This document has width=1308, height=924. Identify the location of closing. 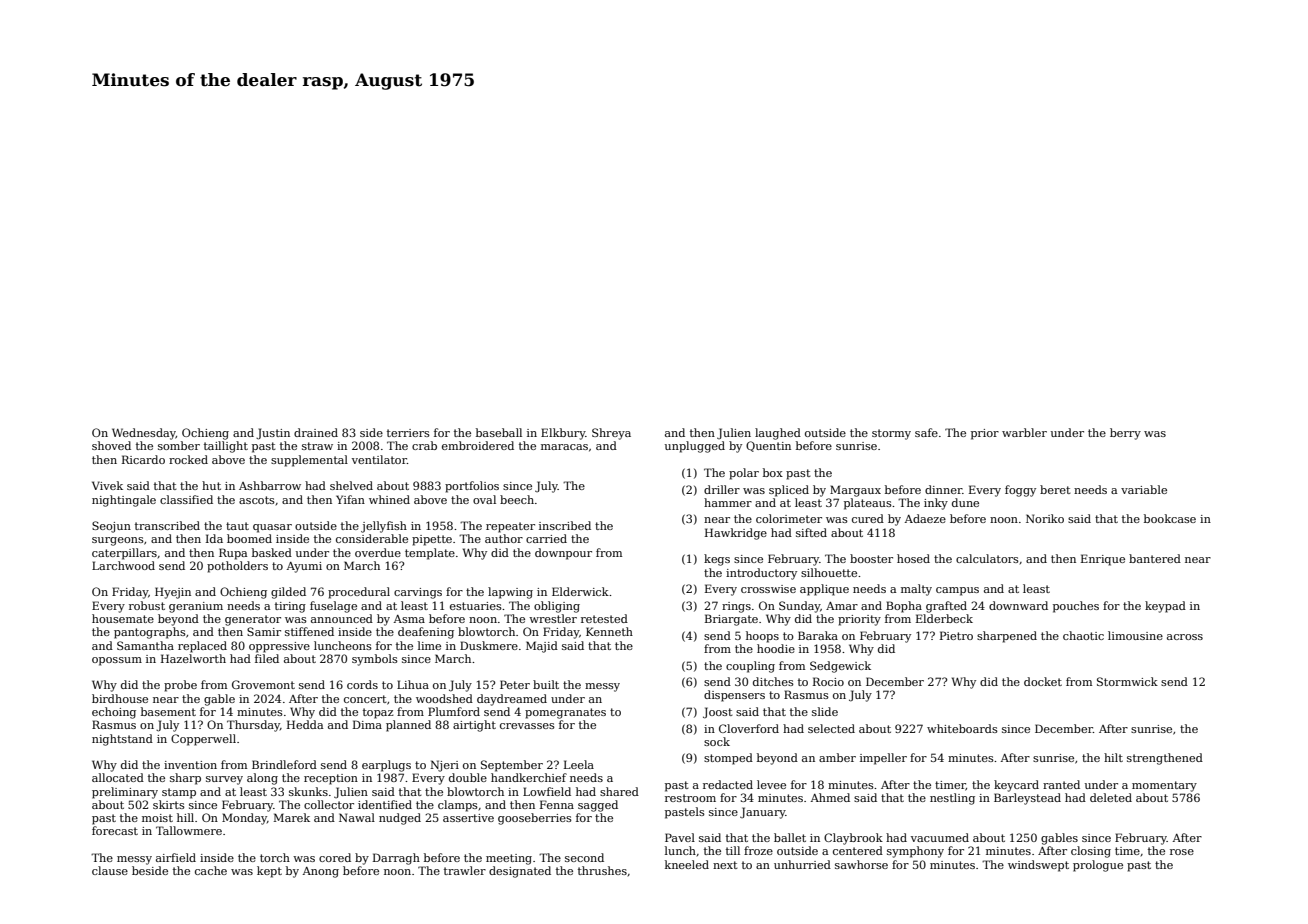
(1091, 852).
